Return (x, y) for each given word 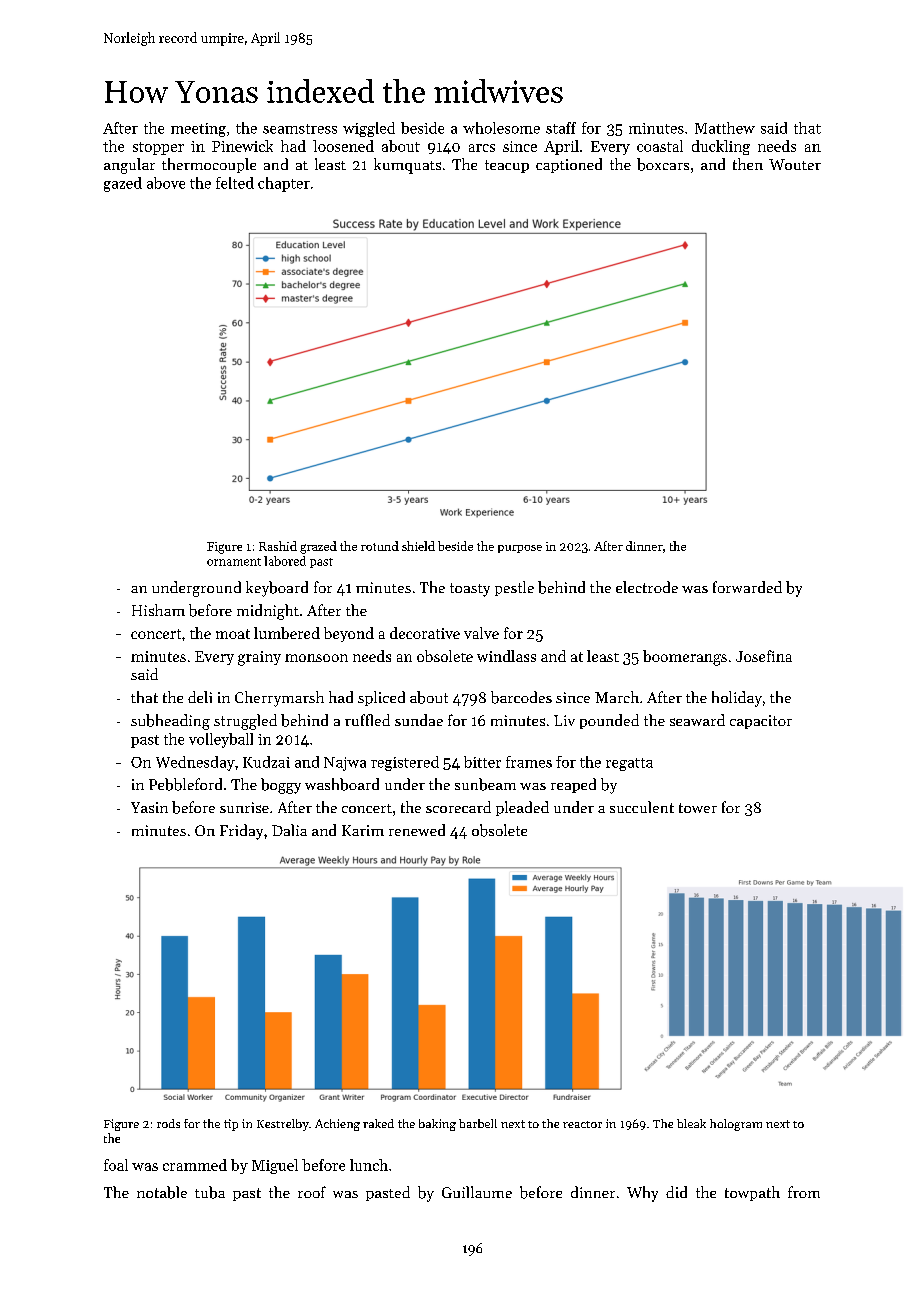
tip (231, 1125)
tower (698, 808)
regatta (629, 764)
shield (418, 546)
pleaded (522, 808)
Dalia (289, 830)
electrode (647, 587)
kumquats (407, 166)
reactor (582, 1124)
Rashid (278, 546)
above (166, 183)
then (748, 164)
